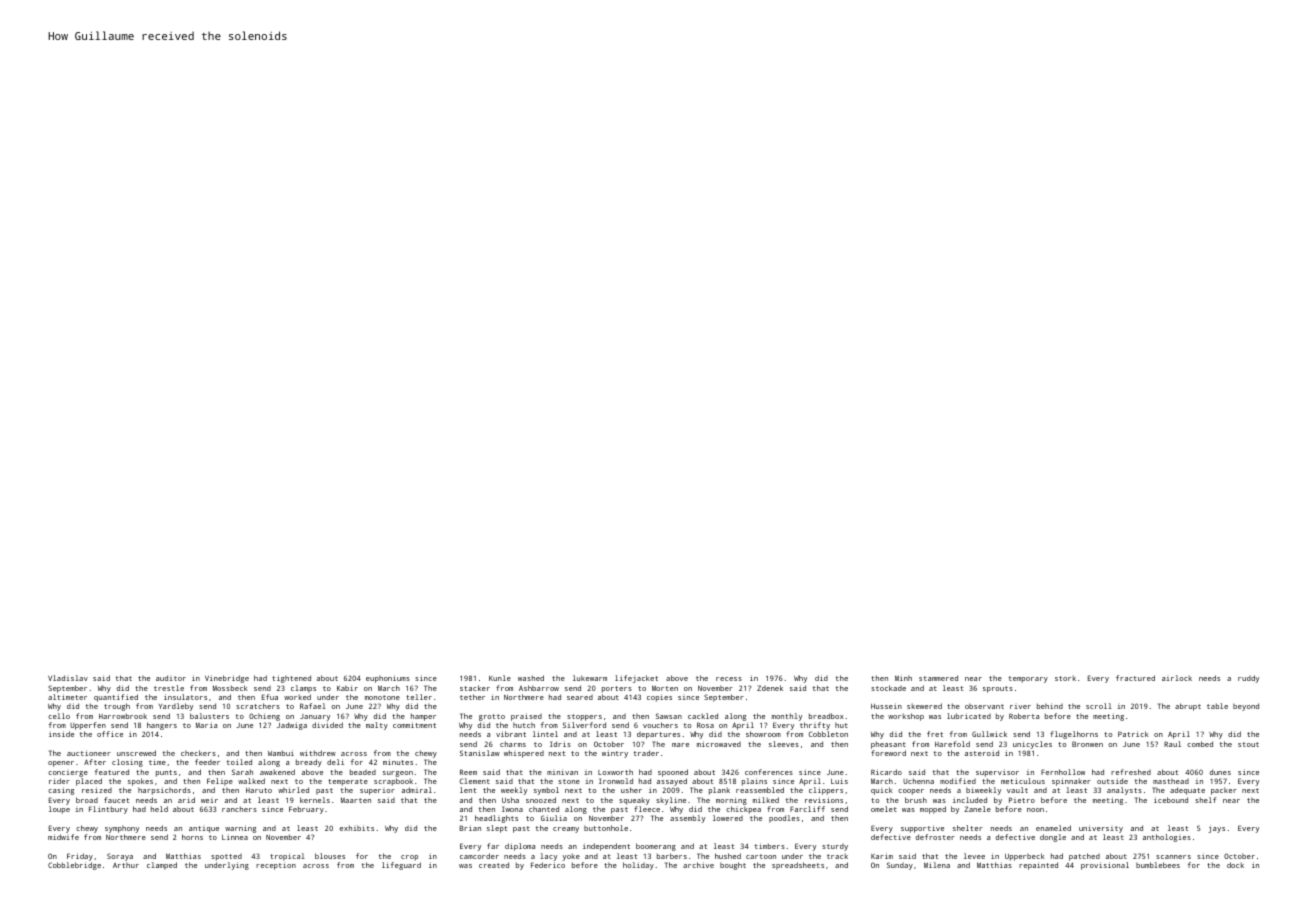 This screenshot has width=1308, height=924. I want to click on vault, so click(1017, 790).
